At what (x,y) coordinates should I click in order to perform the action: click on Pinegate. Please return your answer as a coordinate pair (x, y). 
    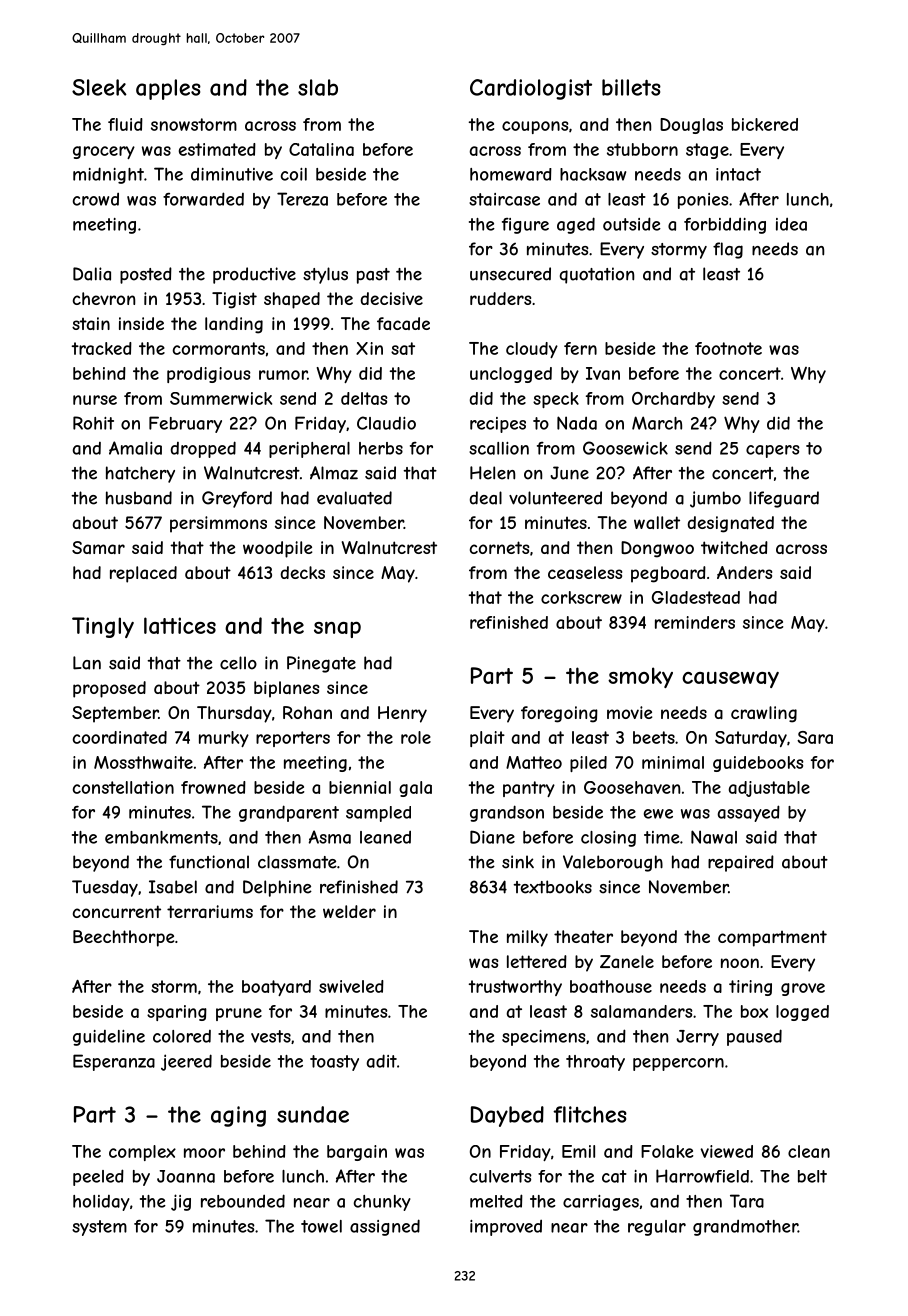
    Looking at the image, I should click on (321, 664).
